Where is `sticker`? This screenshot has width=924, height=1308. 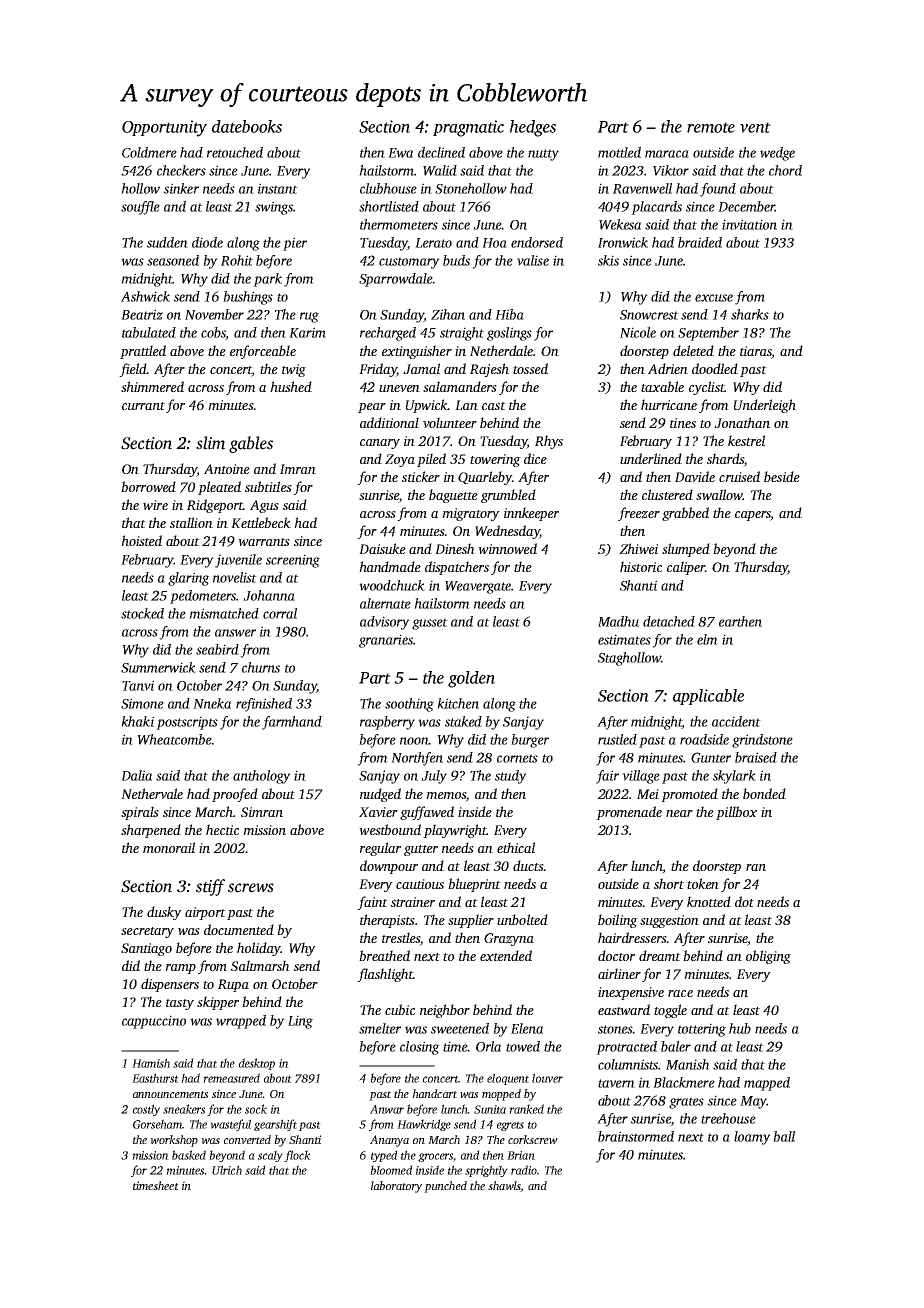 sticker is located at coordinates (421, 476).
